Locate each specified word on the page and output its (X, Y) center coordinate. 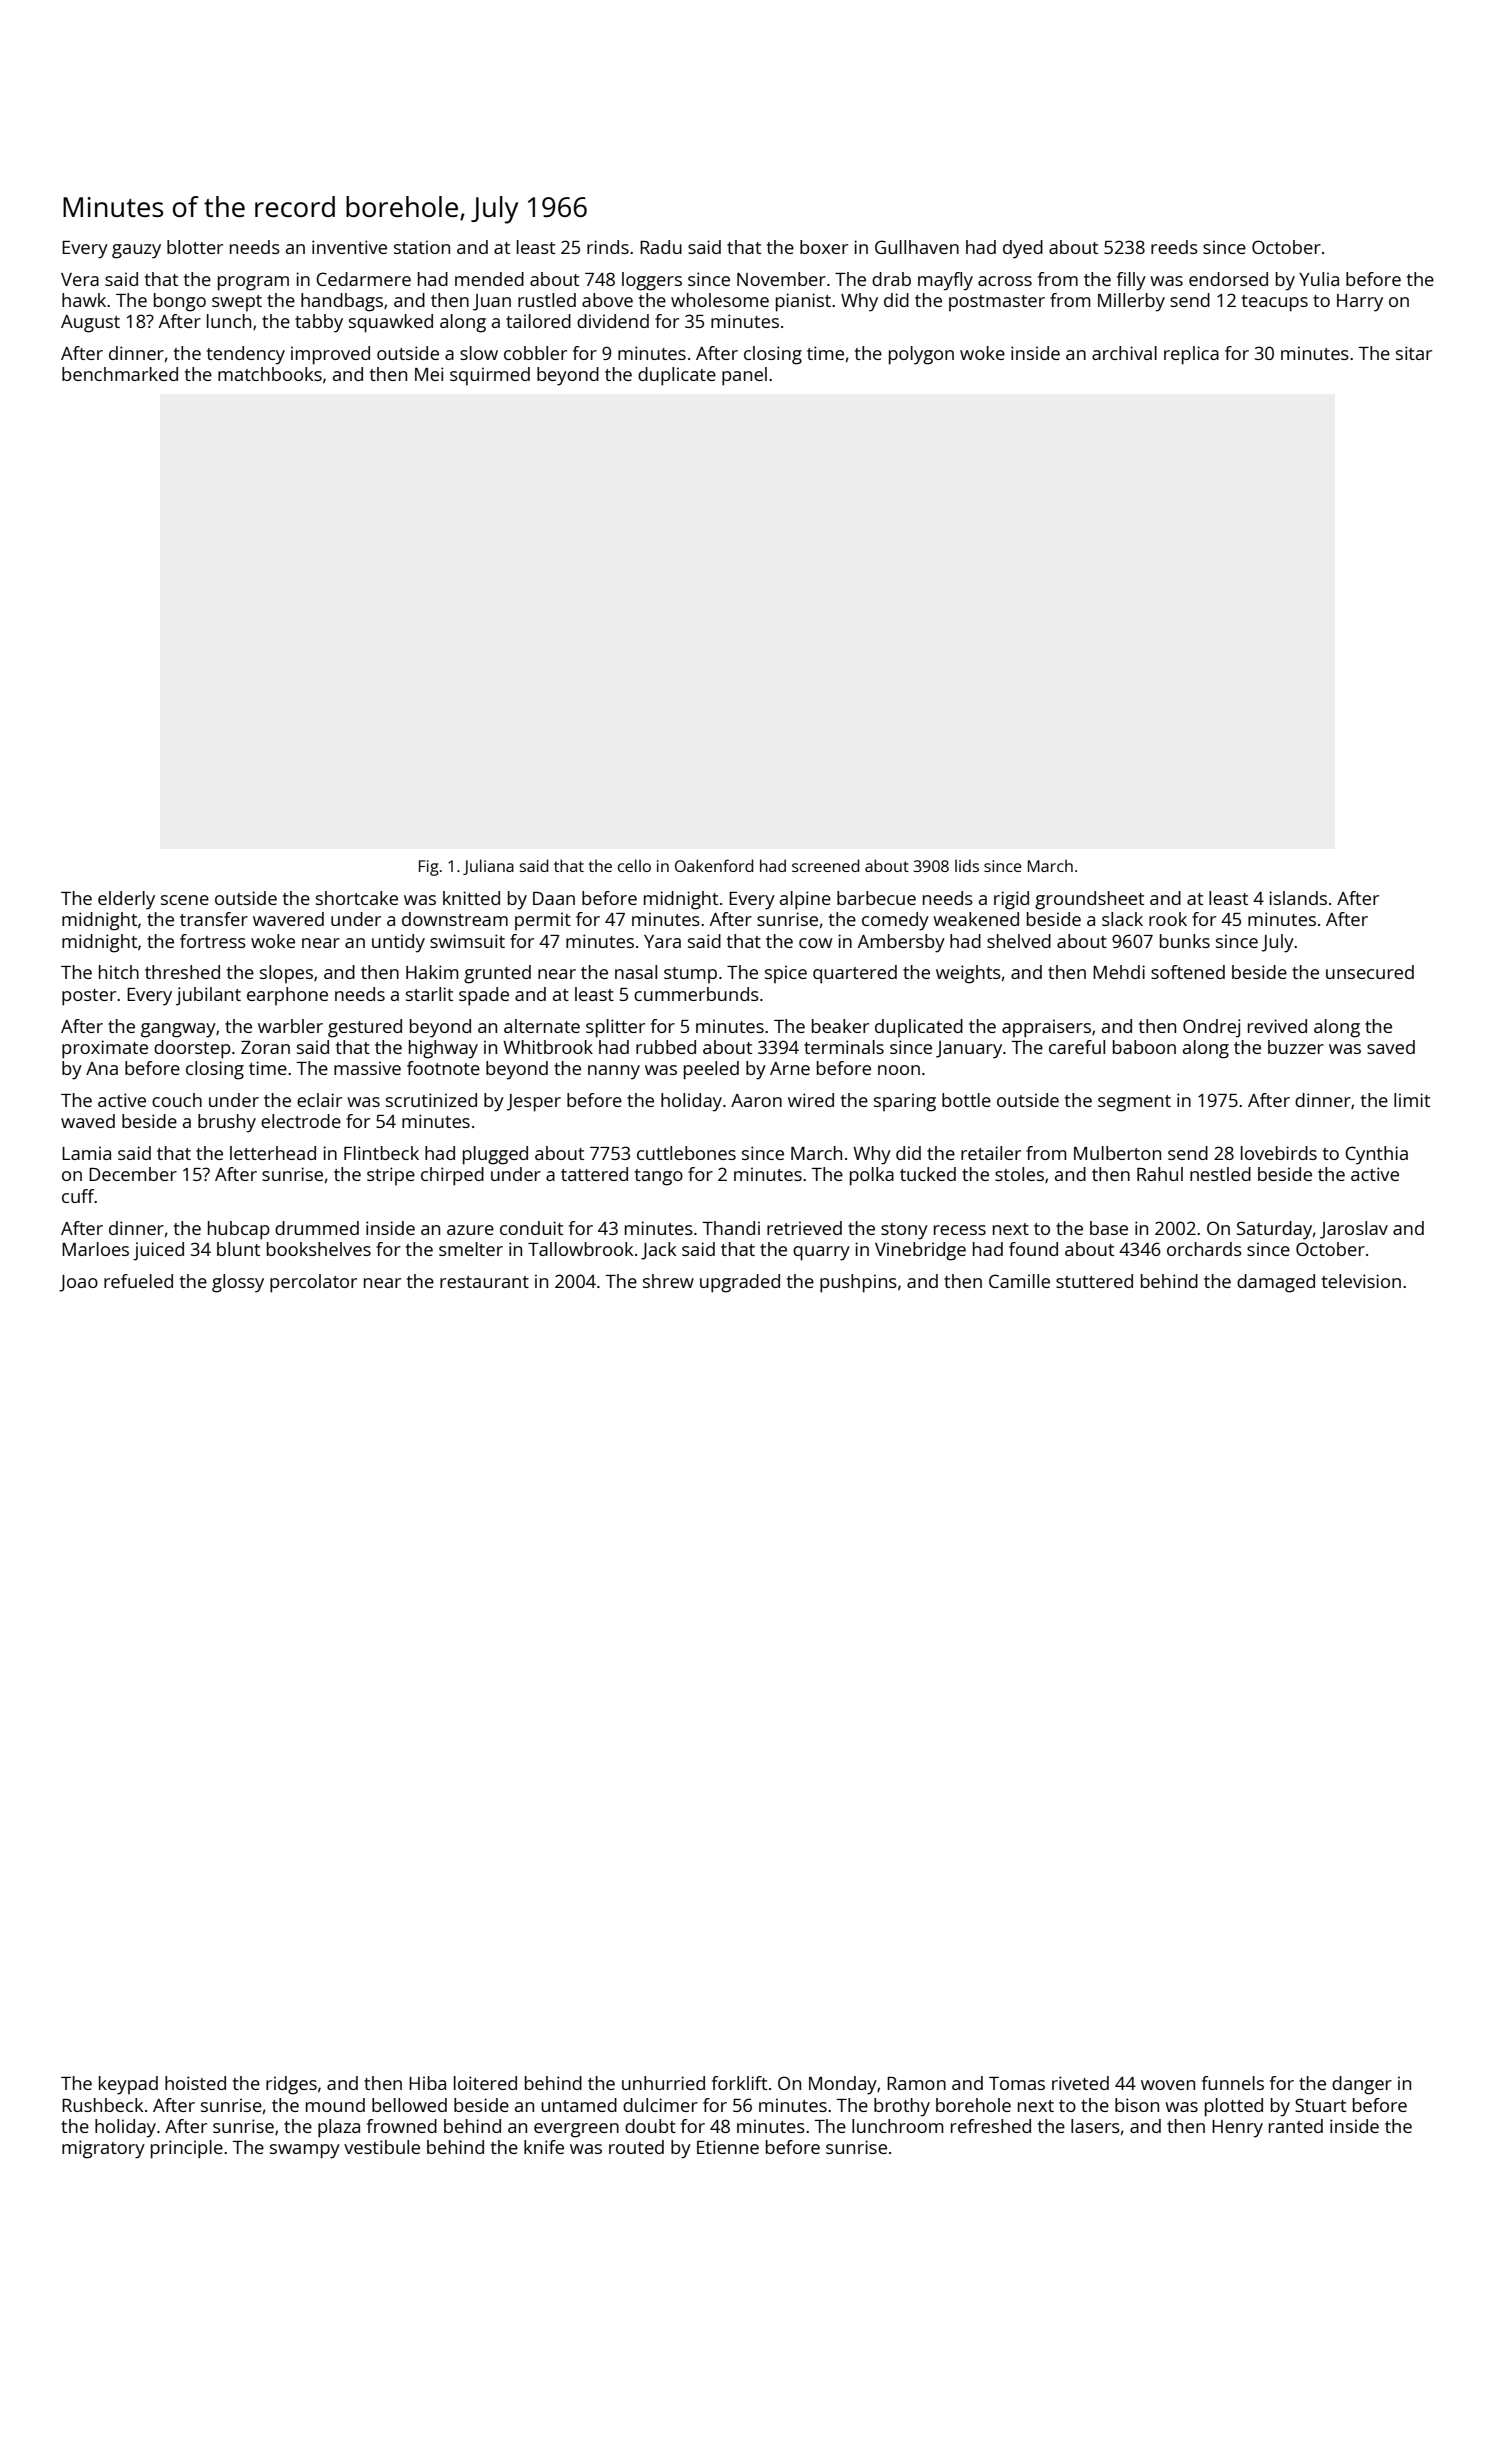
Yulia (1319, 279)
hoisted (195, 2083)
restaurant (484, 1282)
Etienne (728, 2147)
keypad (128, 2085)
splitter (615, 1028)
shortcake (357, 898)
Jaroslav (1354, 1230)
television (1361, 1281)
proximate (105, 1049)
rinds (608, 247)
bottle (966, 1100)
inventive (349, 247)
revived (1277, 1026)
